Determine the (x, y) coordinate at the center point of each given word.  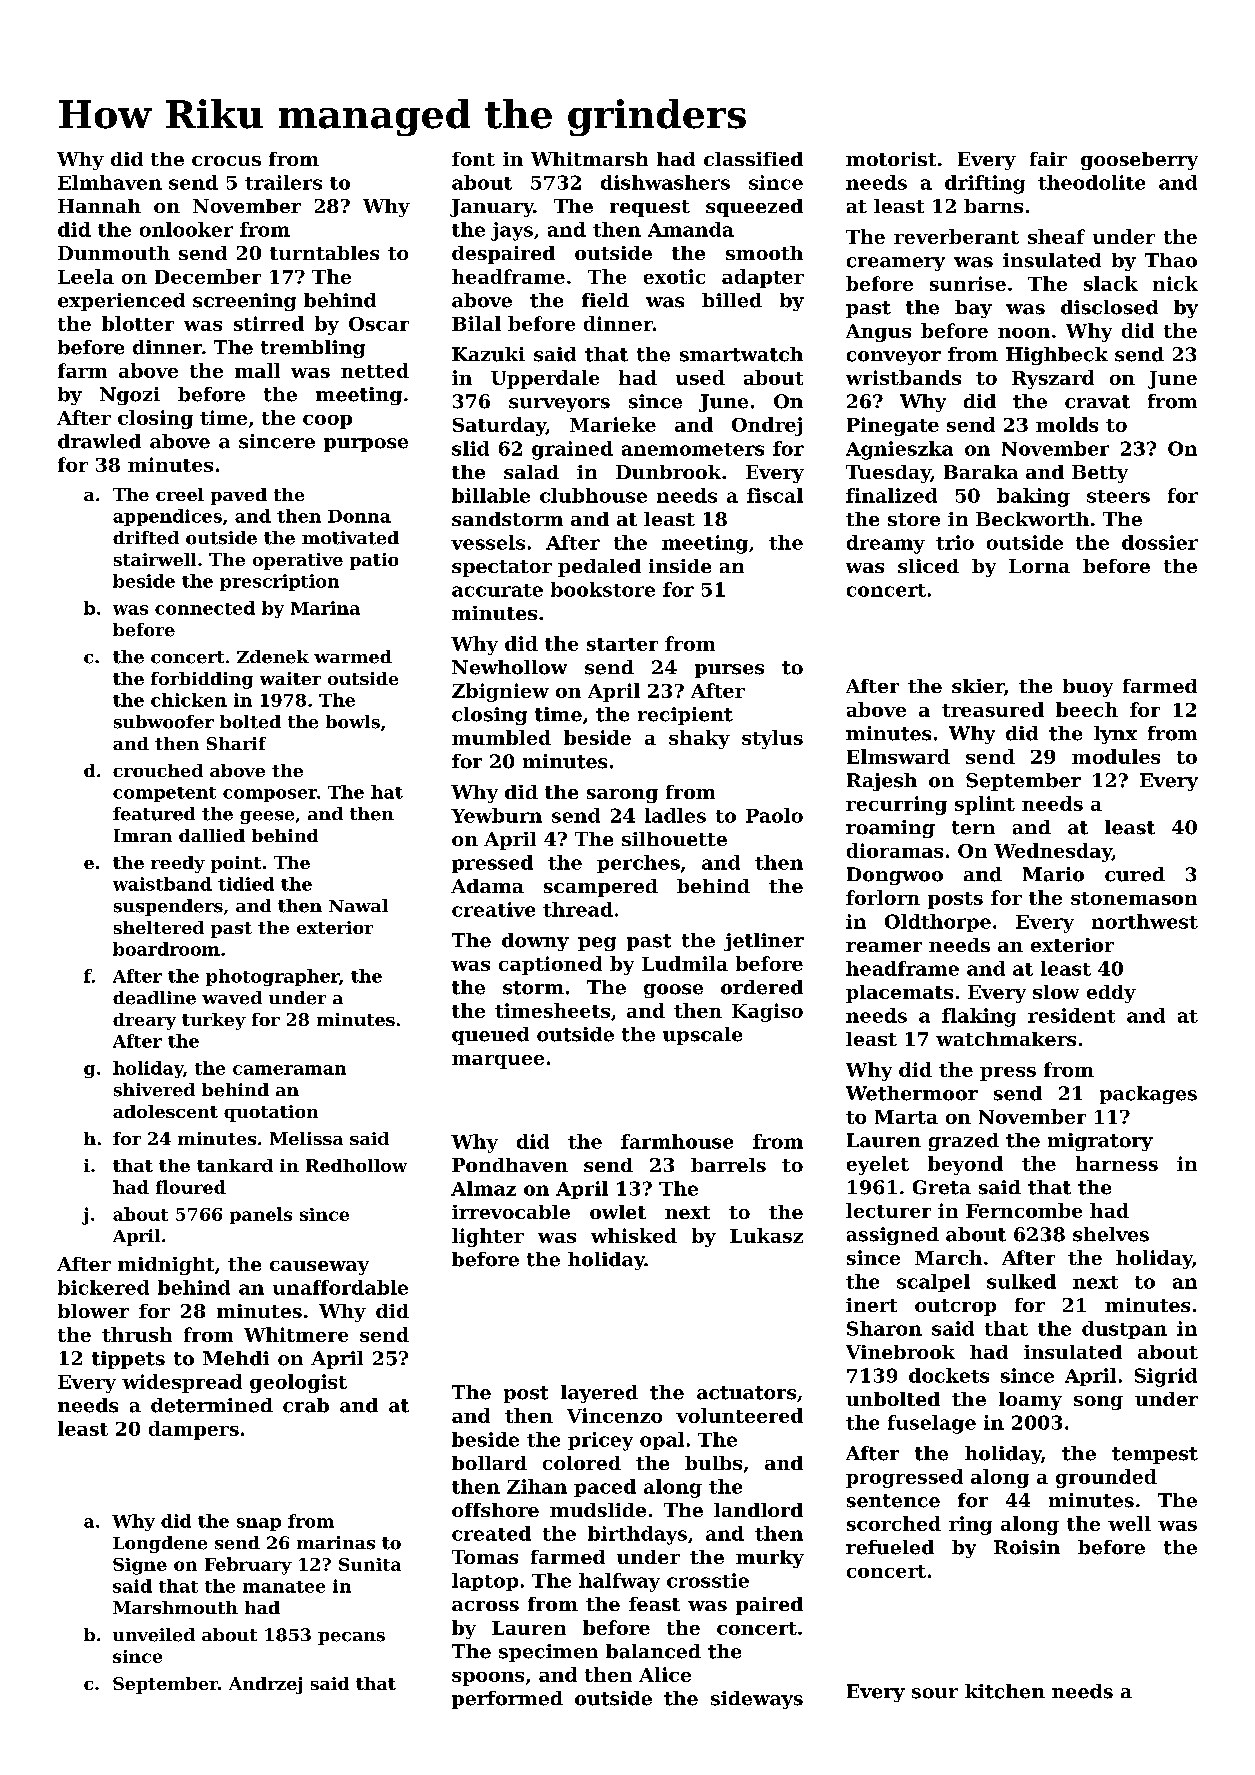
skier (978, 686)
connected (205, 608)
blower (93, 1311)
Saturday (499, 426)
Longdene (160, 1544)
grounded (1106, 1478)
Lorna (1039, 566)
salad (531, 472)
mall (257, 370)
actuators (746, 1393)
